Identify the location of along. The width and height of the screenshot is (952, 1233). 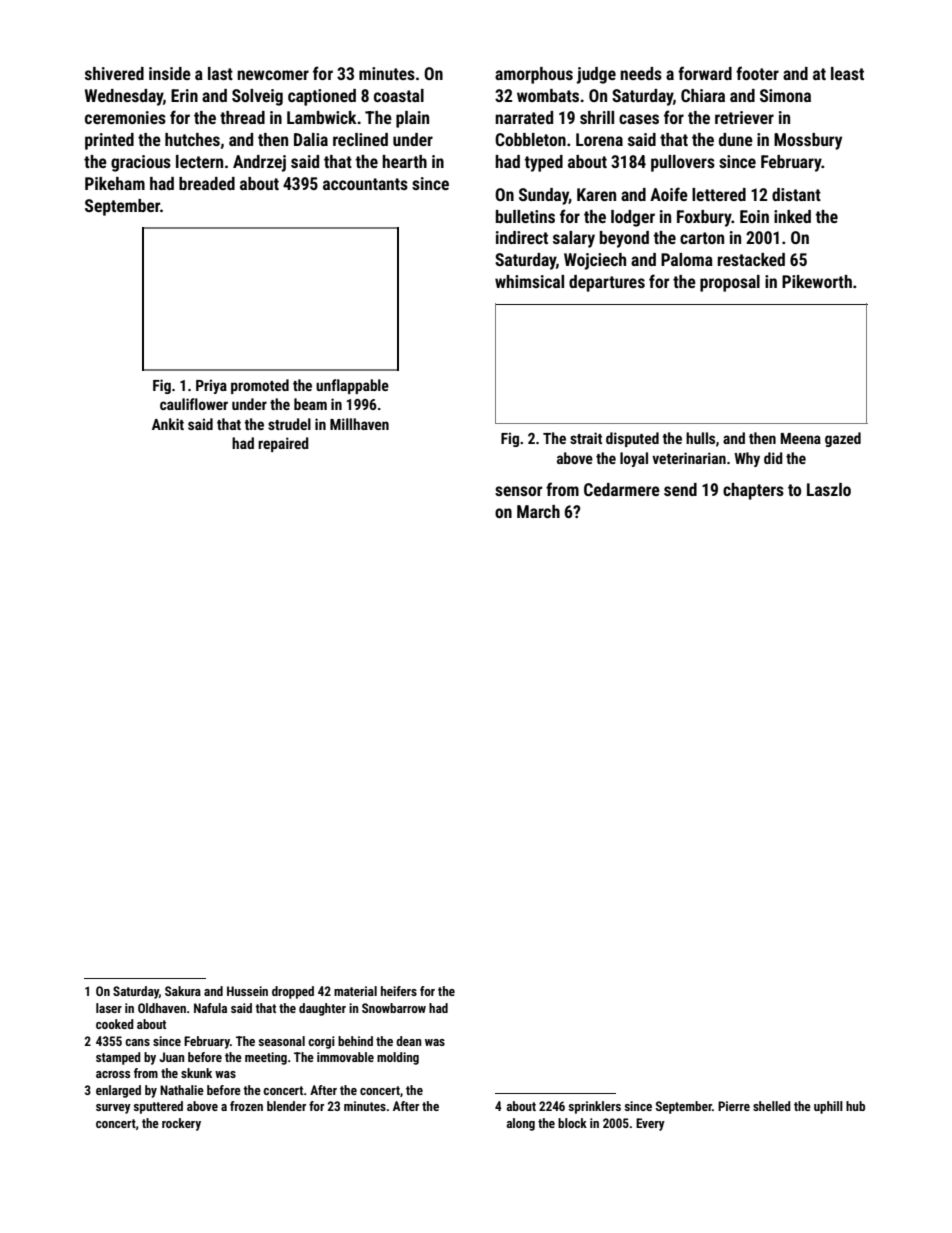
(521, 1124).
